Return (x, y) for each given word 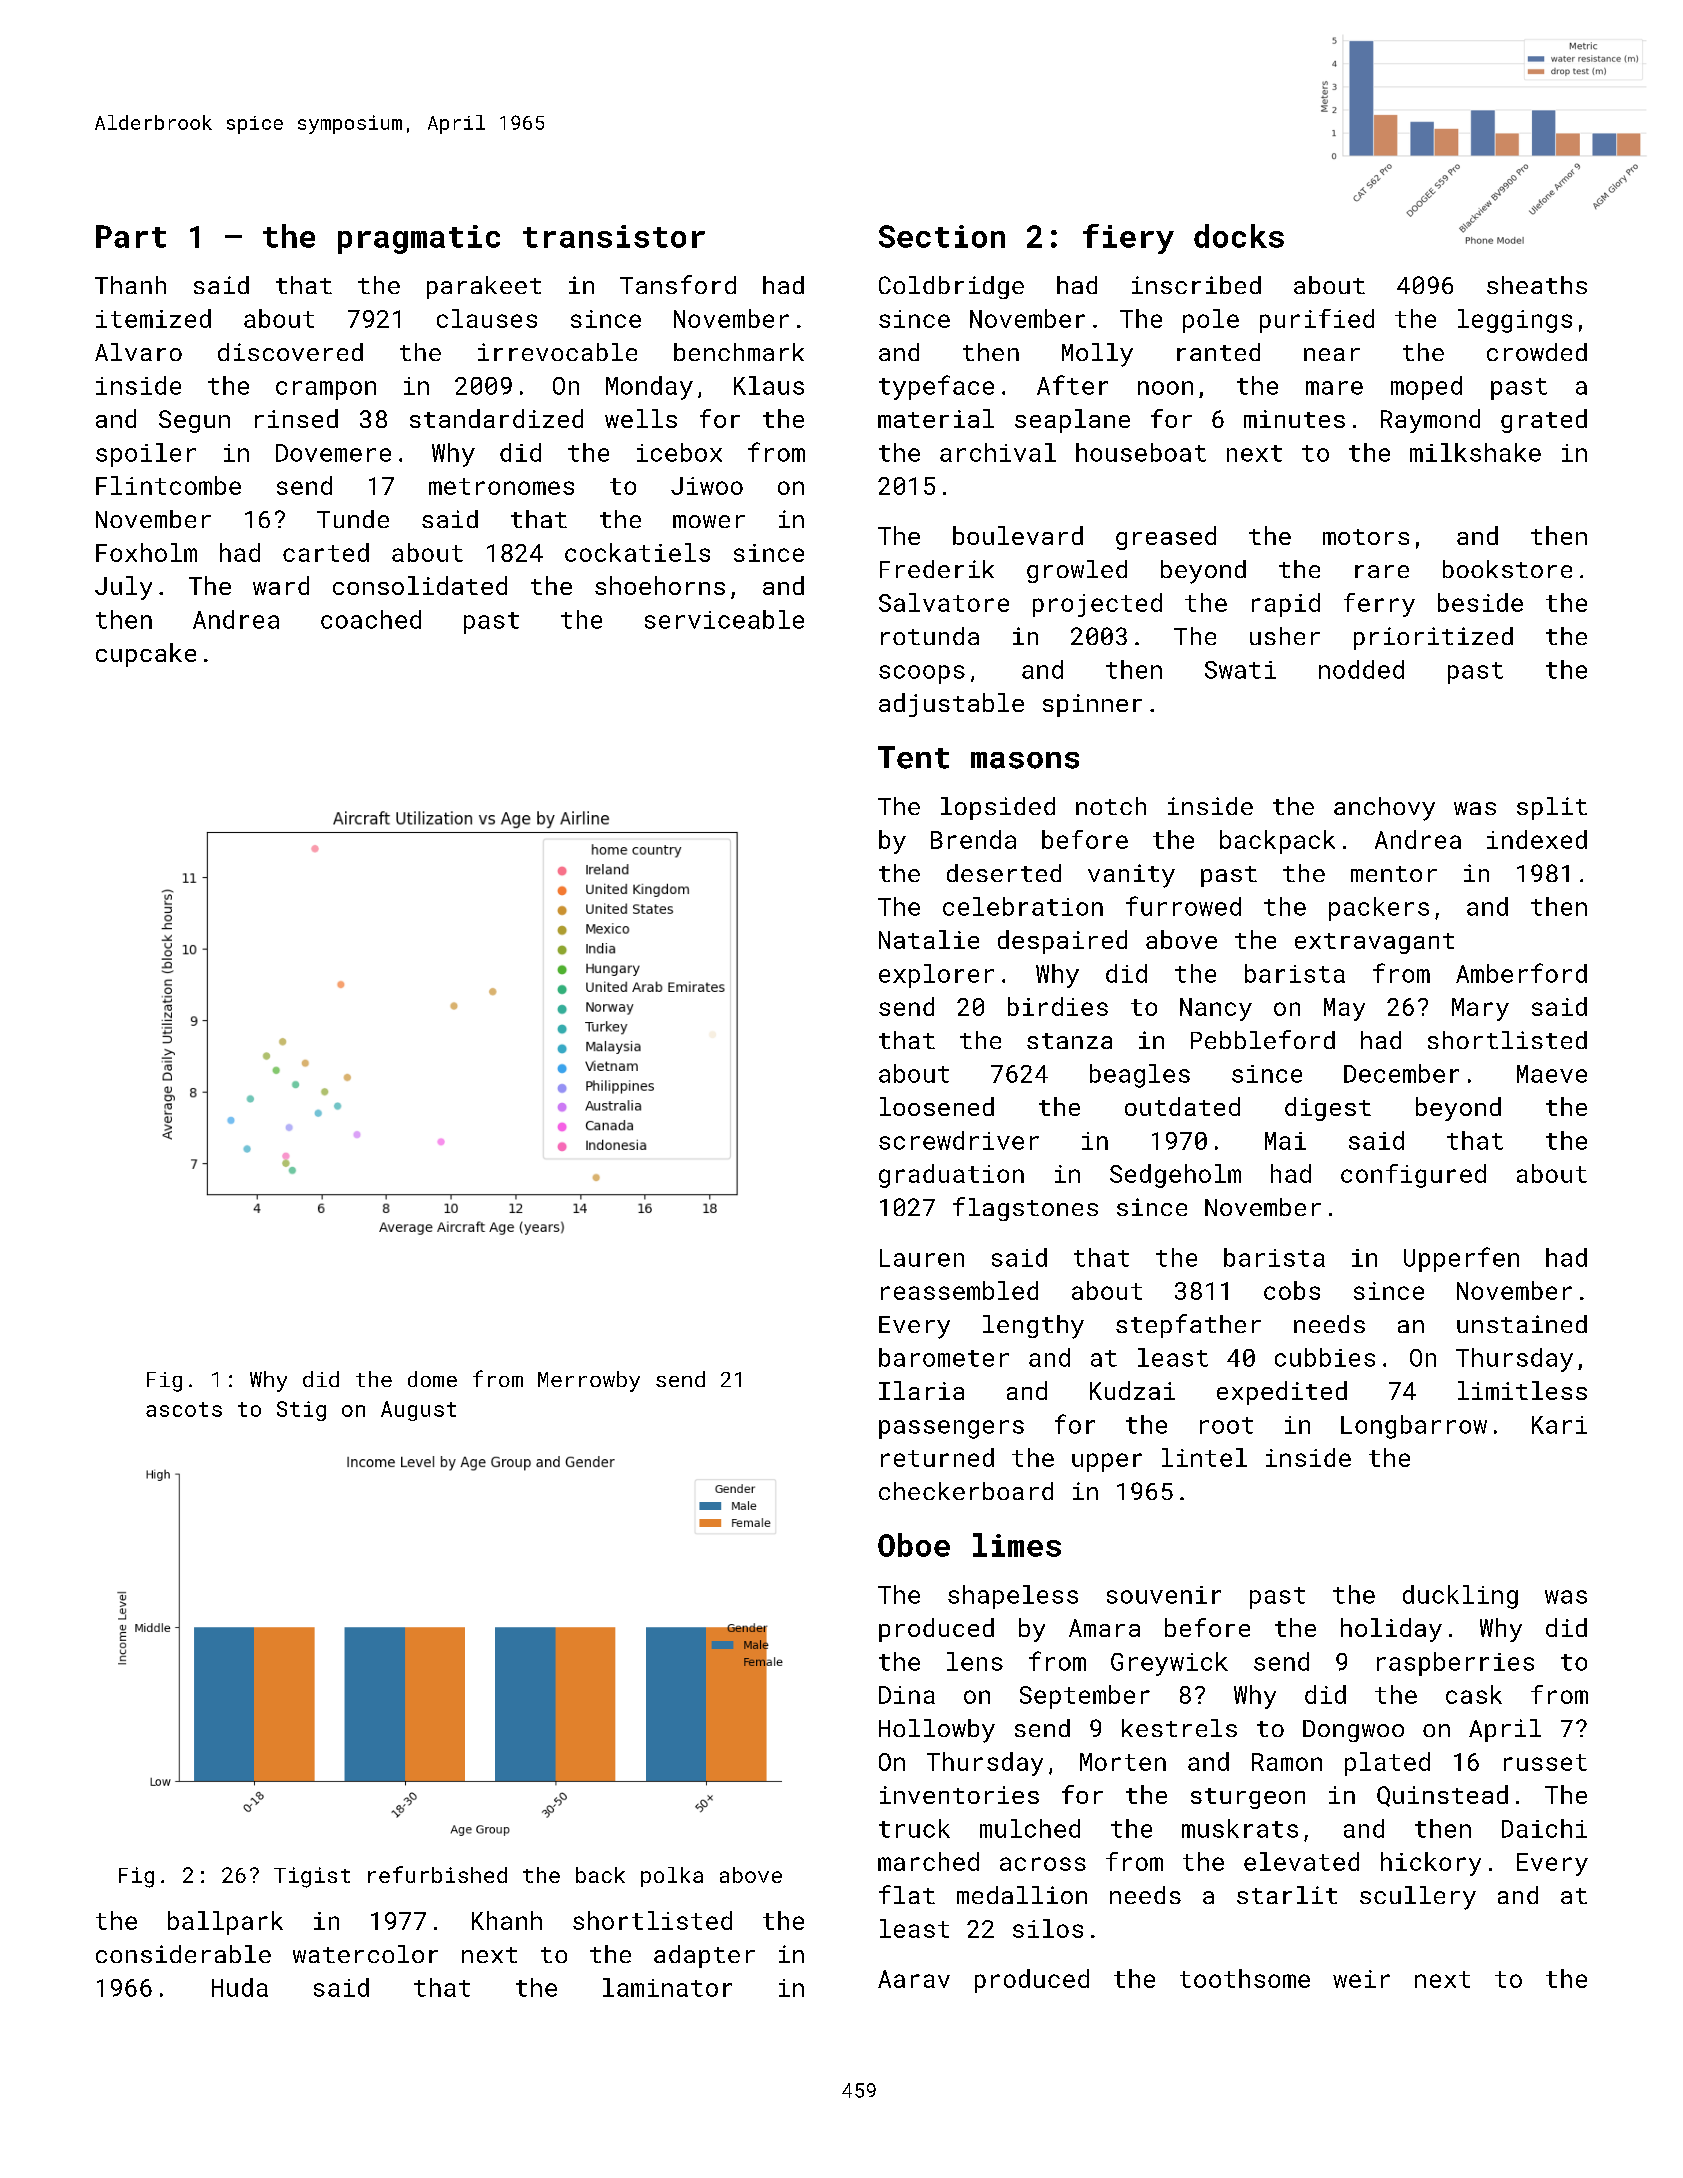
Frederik (937, 569)
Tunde (353, 519)
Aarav (914, 1979)
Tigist (312, 1877)
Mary (1480, 1009)
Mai (1285, 1141)
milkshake (1475, 452)
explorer (936, 976)
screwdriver (959, 1140)
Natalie (929, 939)
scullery (1418, 1898)
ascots (184, 1409)
